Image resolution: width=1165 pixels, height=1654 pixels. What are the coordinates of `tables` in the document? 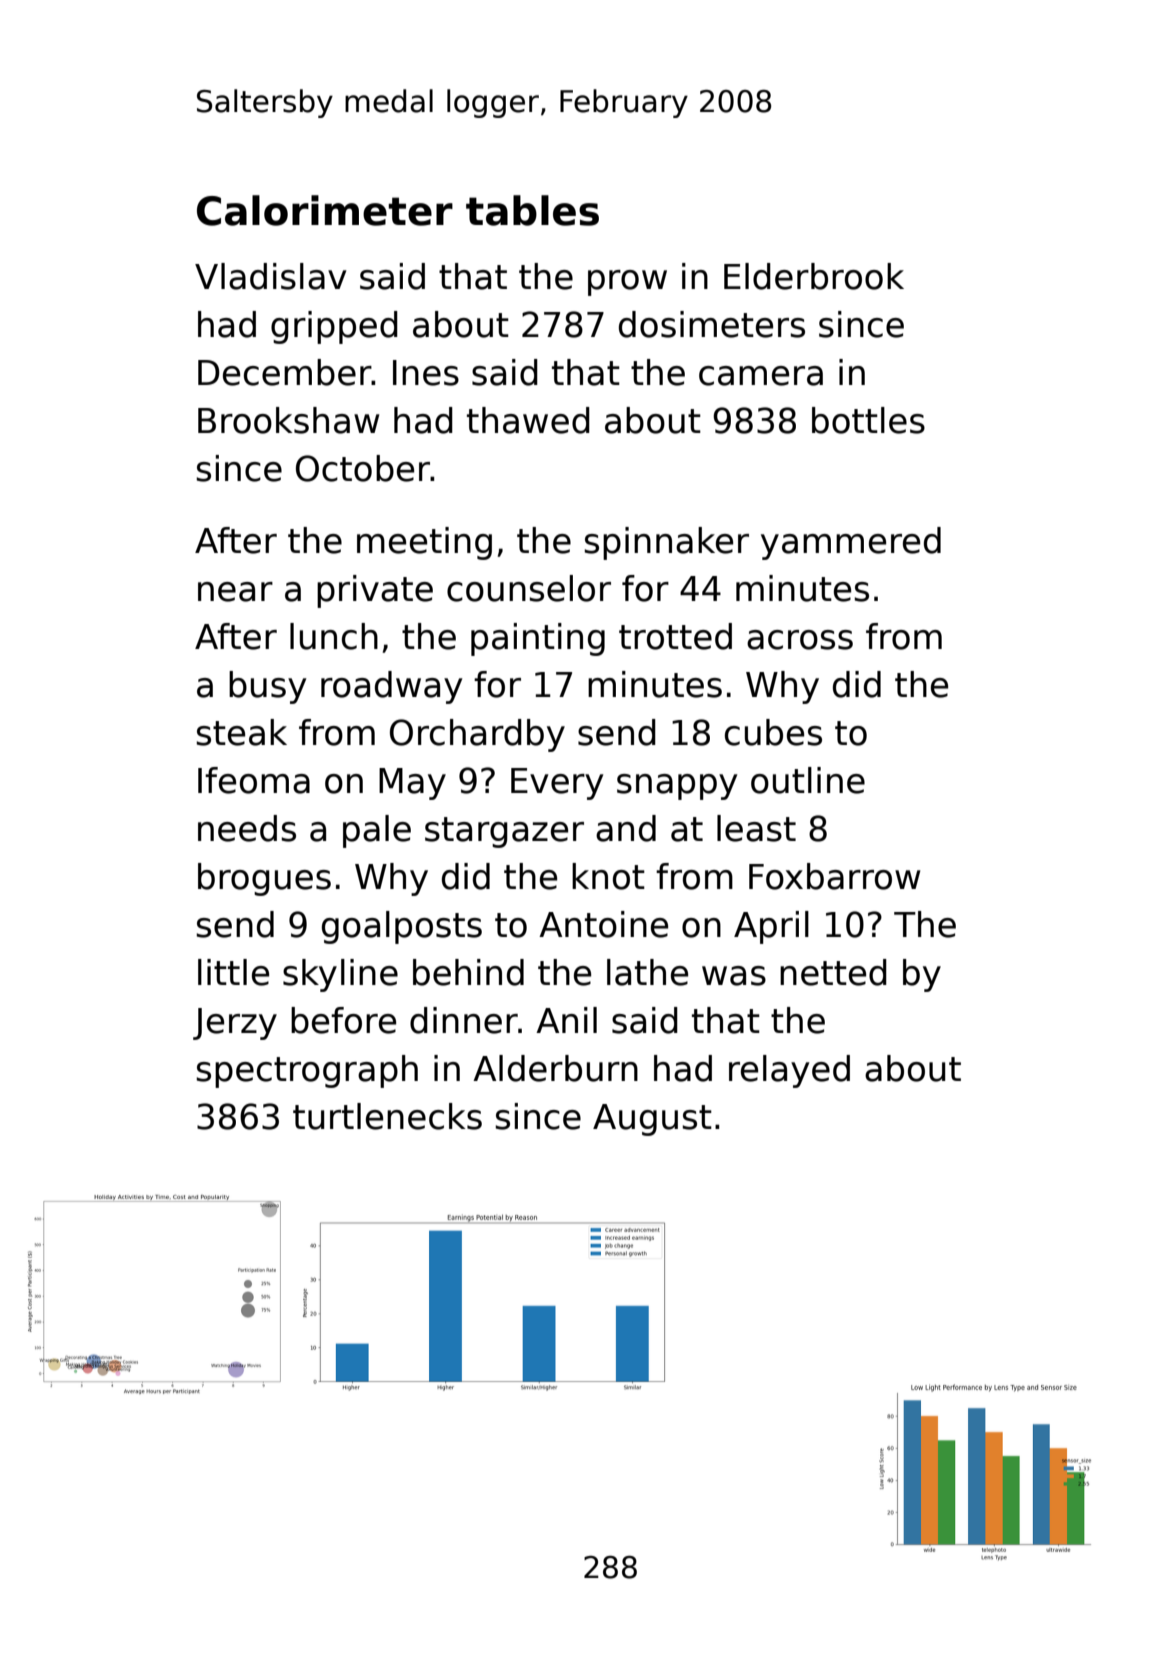 It's located at (532, 210).
